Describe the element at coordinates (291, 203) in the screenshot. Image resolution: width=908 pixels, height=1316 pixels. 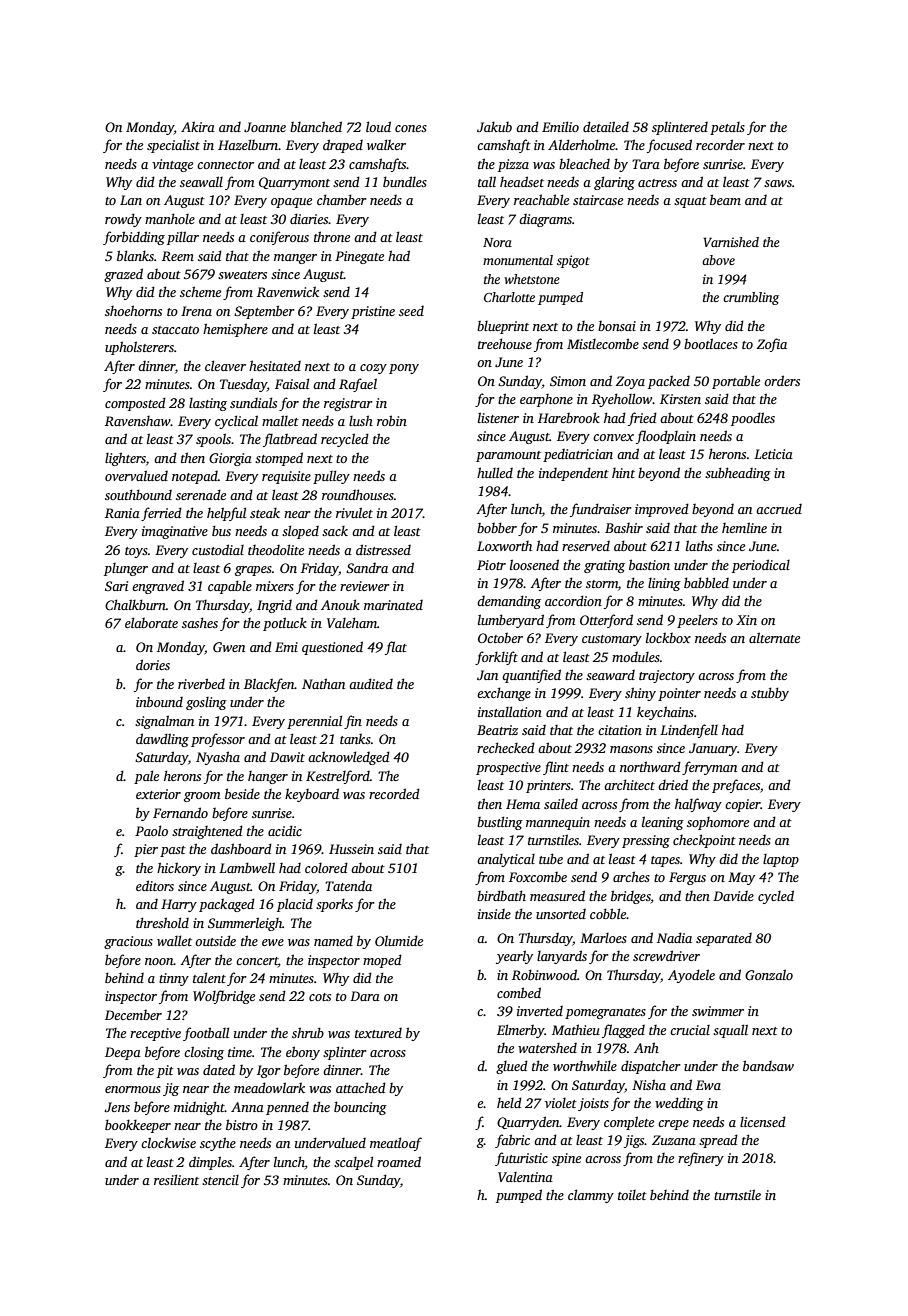
I see `opaque` at that location.
